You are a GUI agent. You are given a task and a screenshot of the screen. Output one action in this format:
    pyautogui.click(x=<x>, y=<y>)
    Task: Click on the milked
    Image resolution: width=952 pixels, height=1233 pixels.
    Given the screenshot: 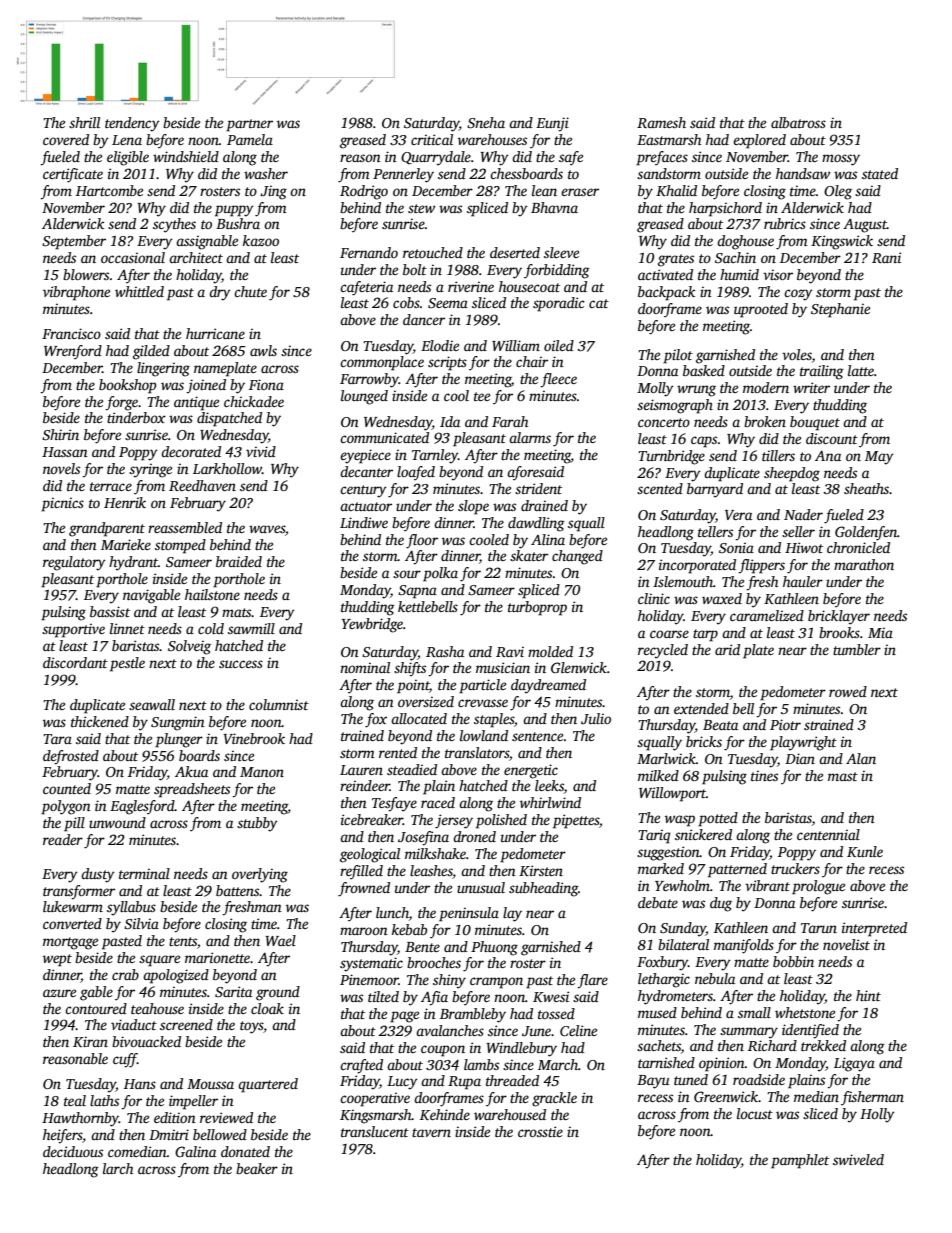 What is the action you would take?
    pyautogui.click(x=658, y=775)
